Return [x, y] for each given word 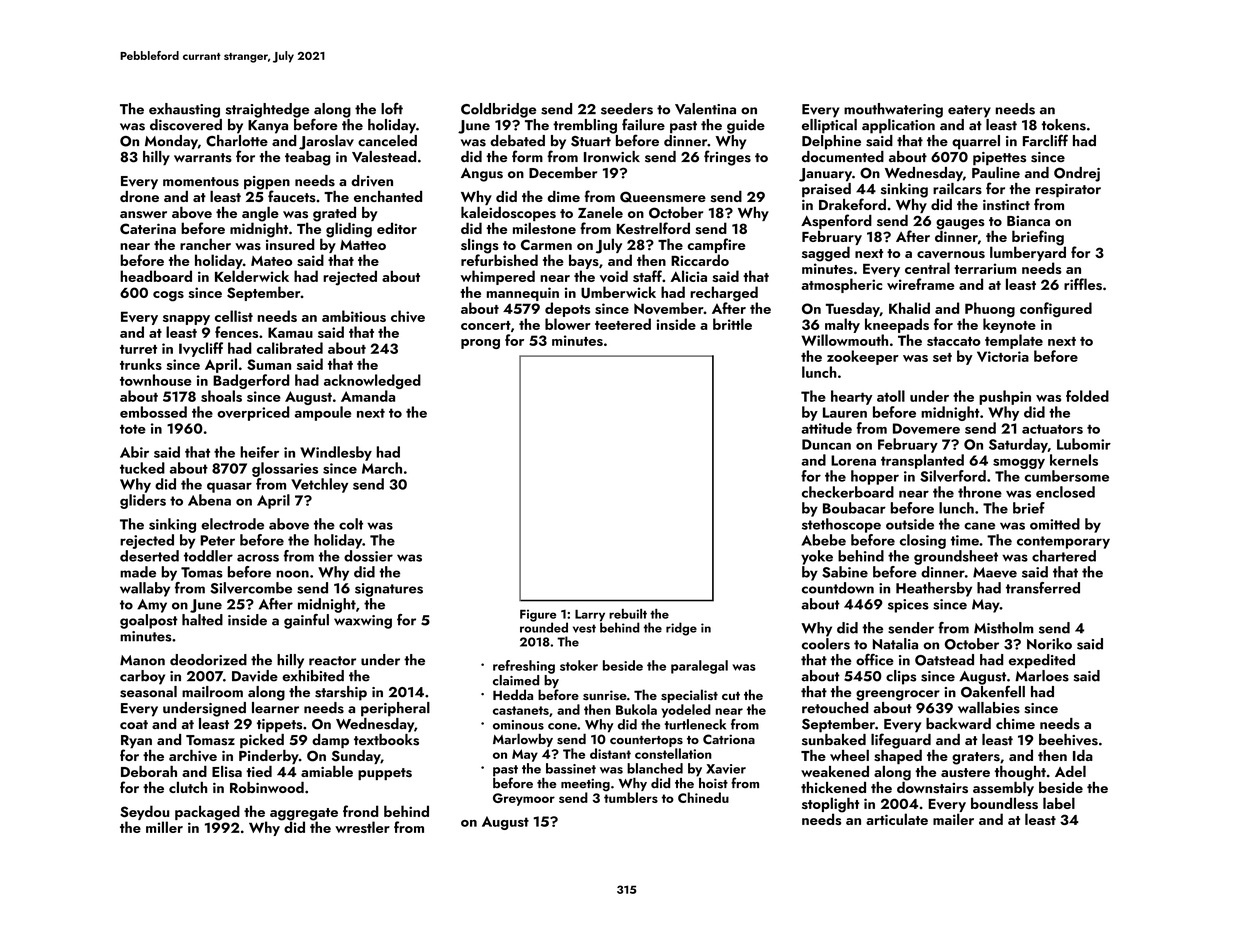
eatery [969, 111]
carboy [142, 677]
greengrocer [898, 695]
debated [517, 141]
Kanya [268, 127]
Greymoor [524, 799]
